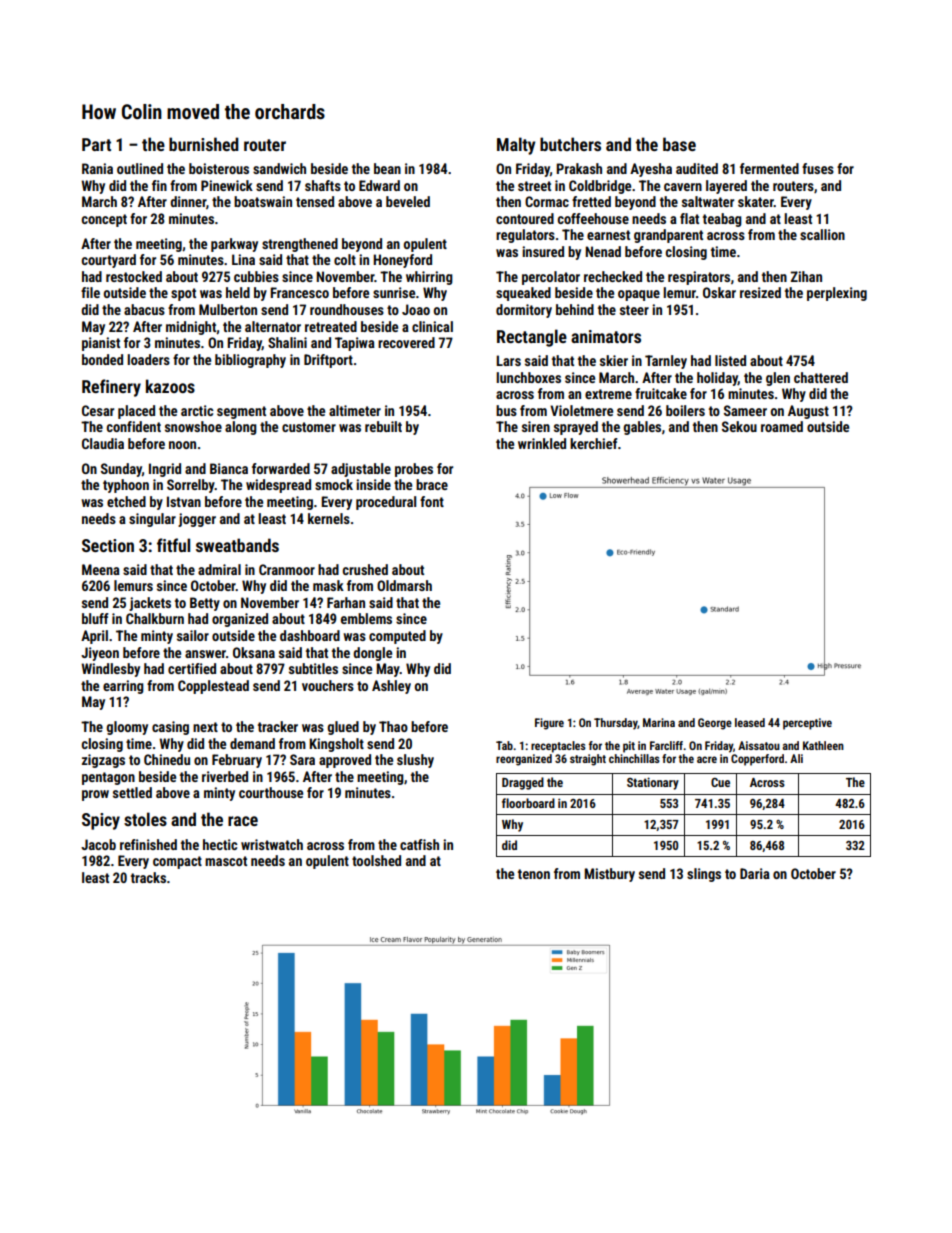  Describe the element at coordinates (95, 618) in the image. I see `bluff` at that location.
